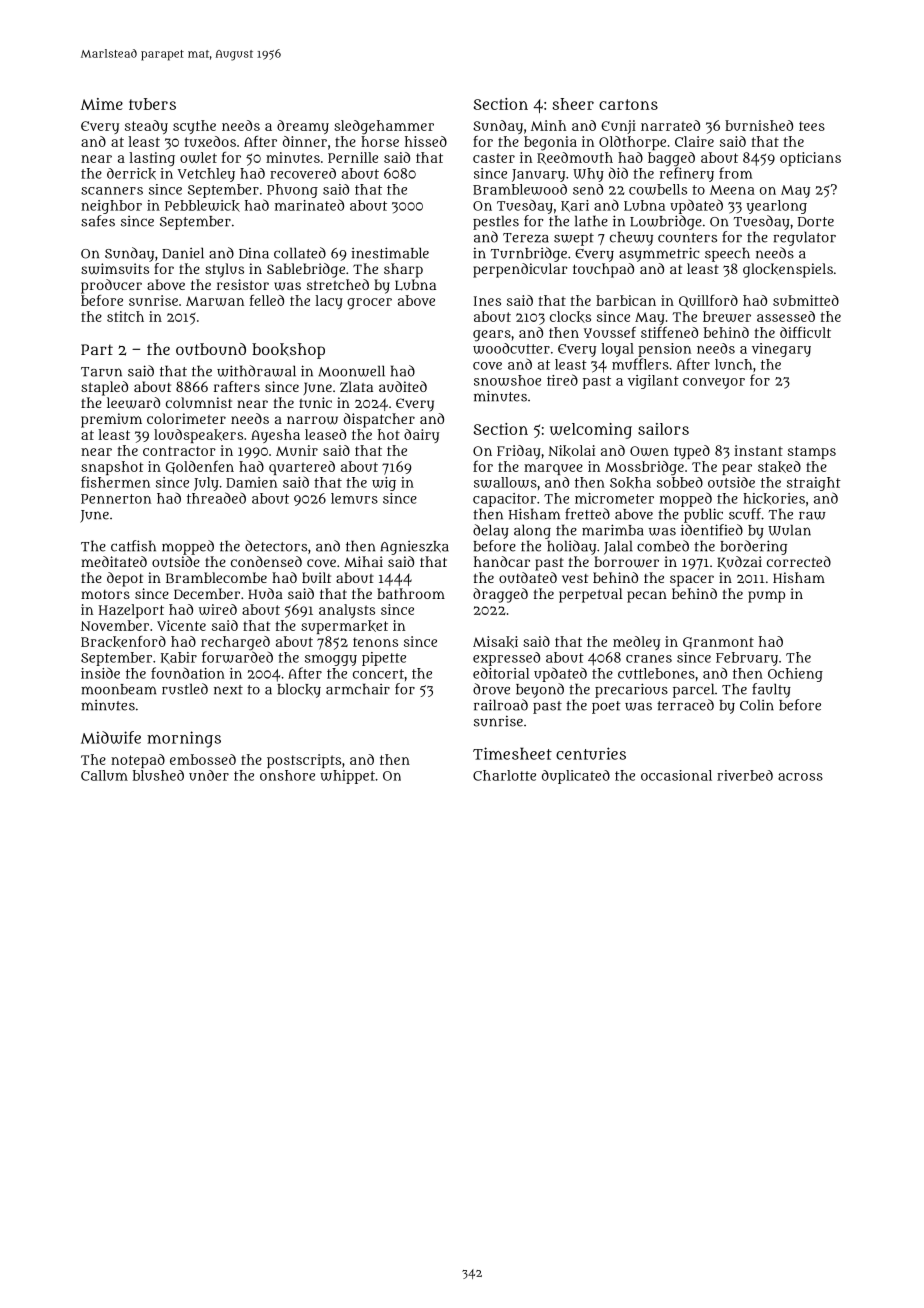 This screenshot has width=924, height=1308. What do you see at coordinates (206, 175) in the screenshot?
I see `Vetchley` at bounding box center [206, 175].
